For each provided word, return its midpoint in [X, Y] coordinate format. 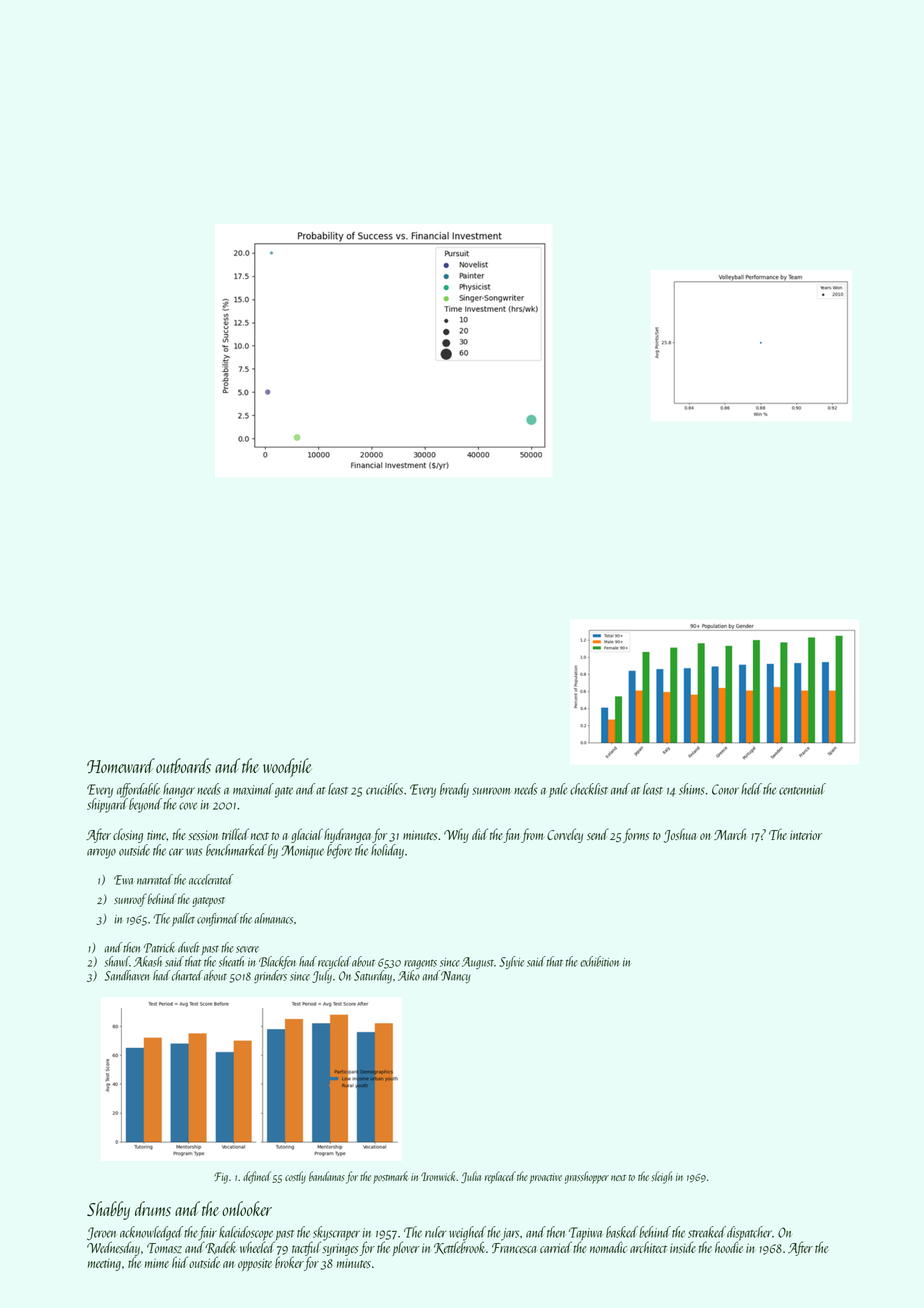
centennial [802, 789]
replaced [500, 1177]
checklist [589, 789]
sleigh [661, 1177]
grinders [270, 976]
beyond [145, 805]
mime [157, 1263]
